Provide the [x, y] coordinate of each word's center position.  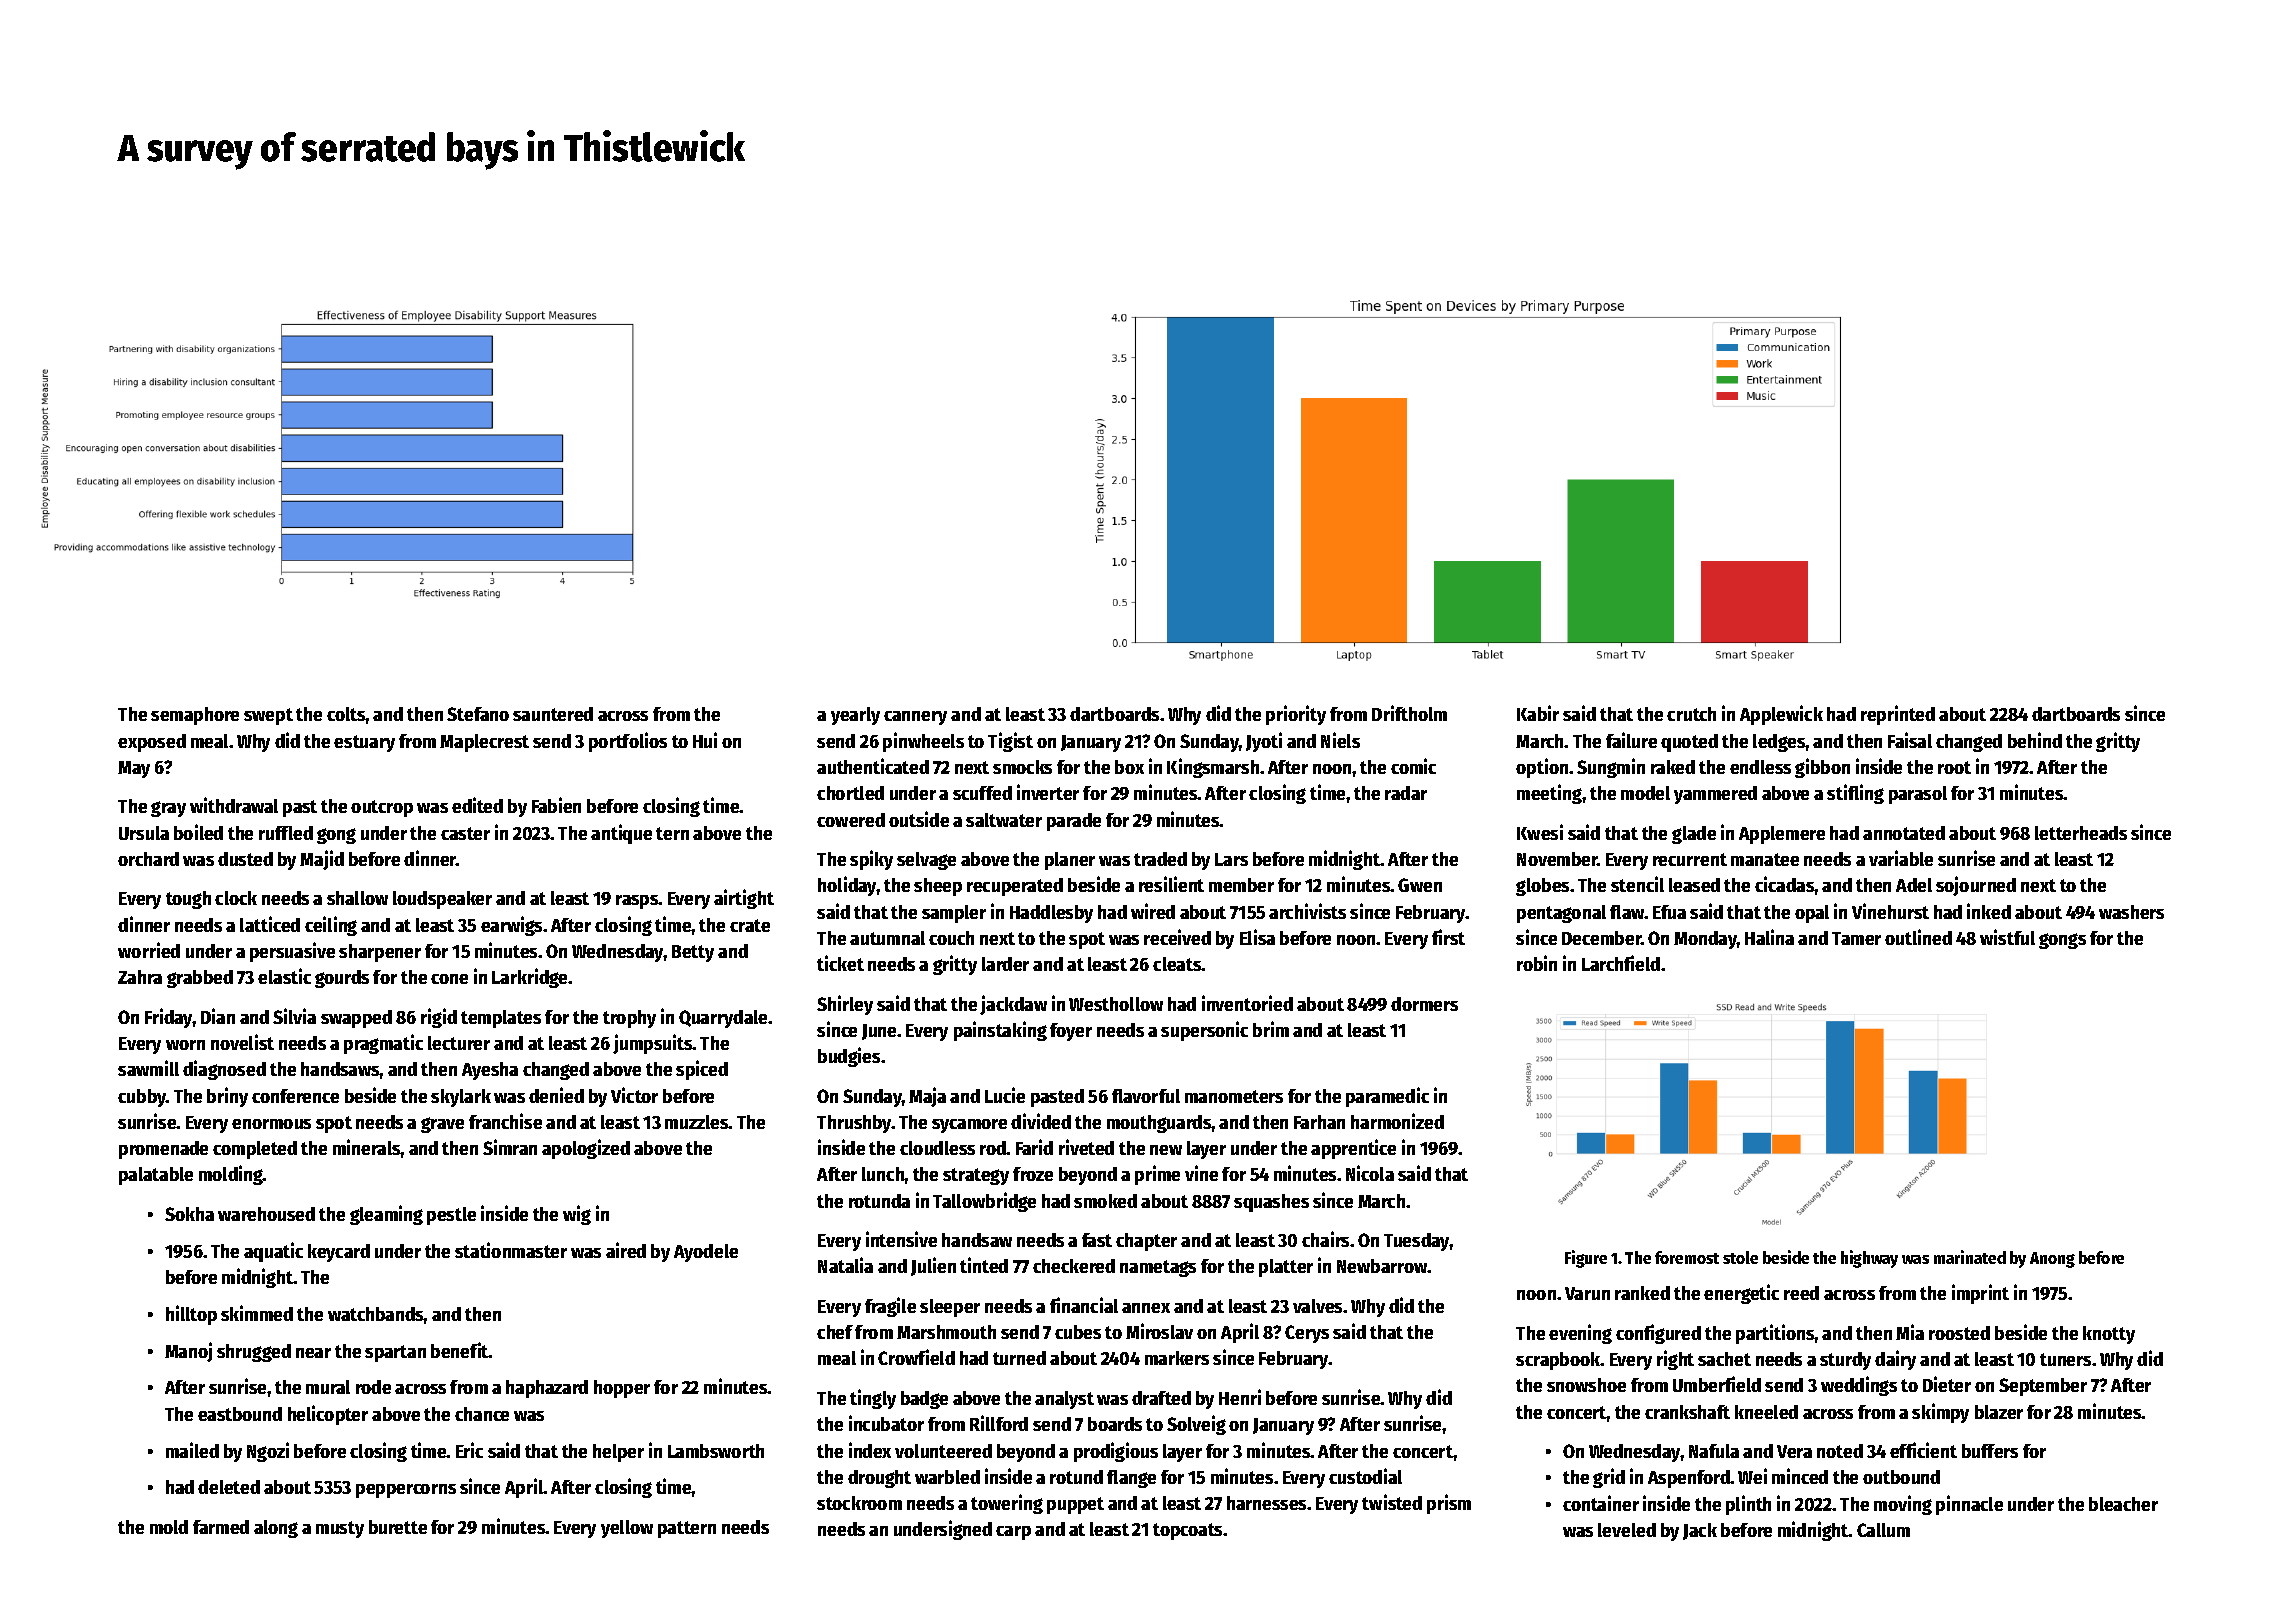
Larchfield [1621, 963]
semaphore [195, 716]
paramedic [1387, 1097]
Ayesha [490, 1071]
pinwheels [923, 742]
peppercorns [406, 1491]
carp [1013, 1533]
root [1954, 767]
